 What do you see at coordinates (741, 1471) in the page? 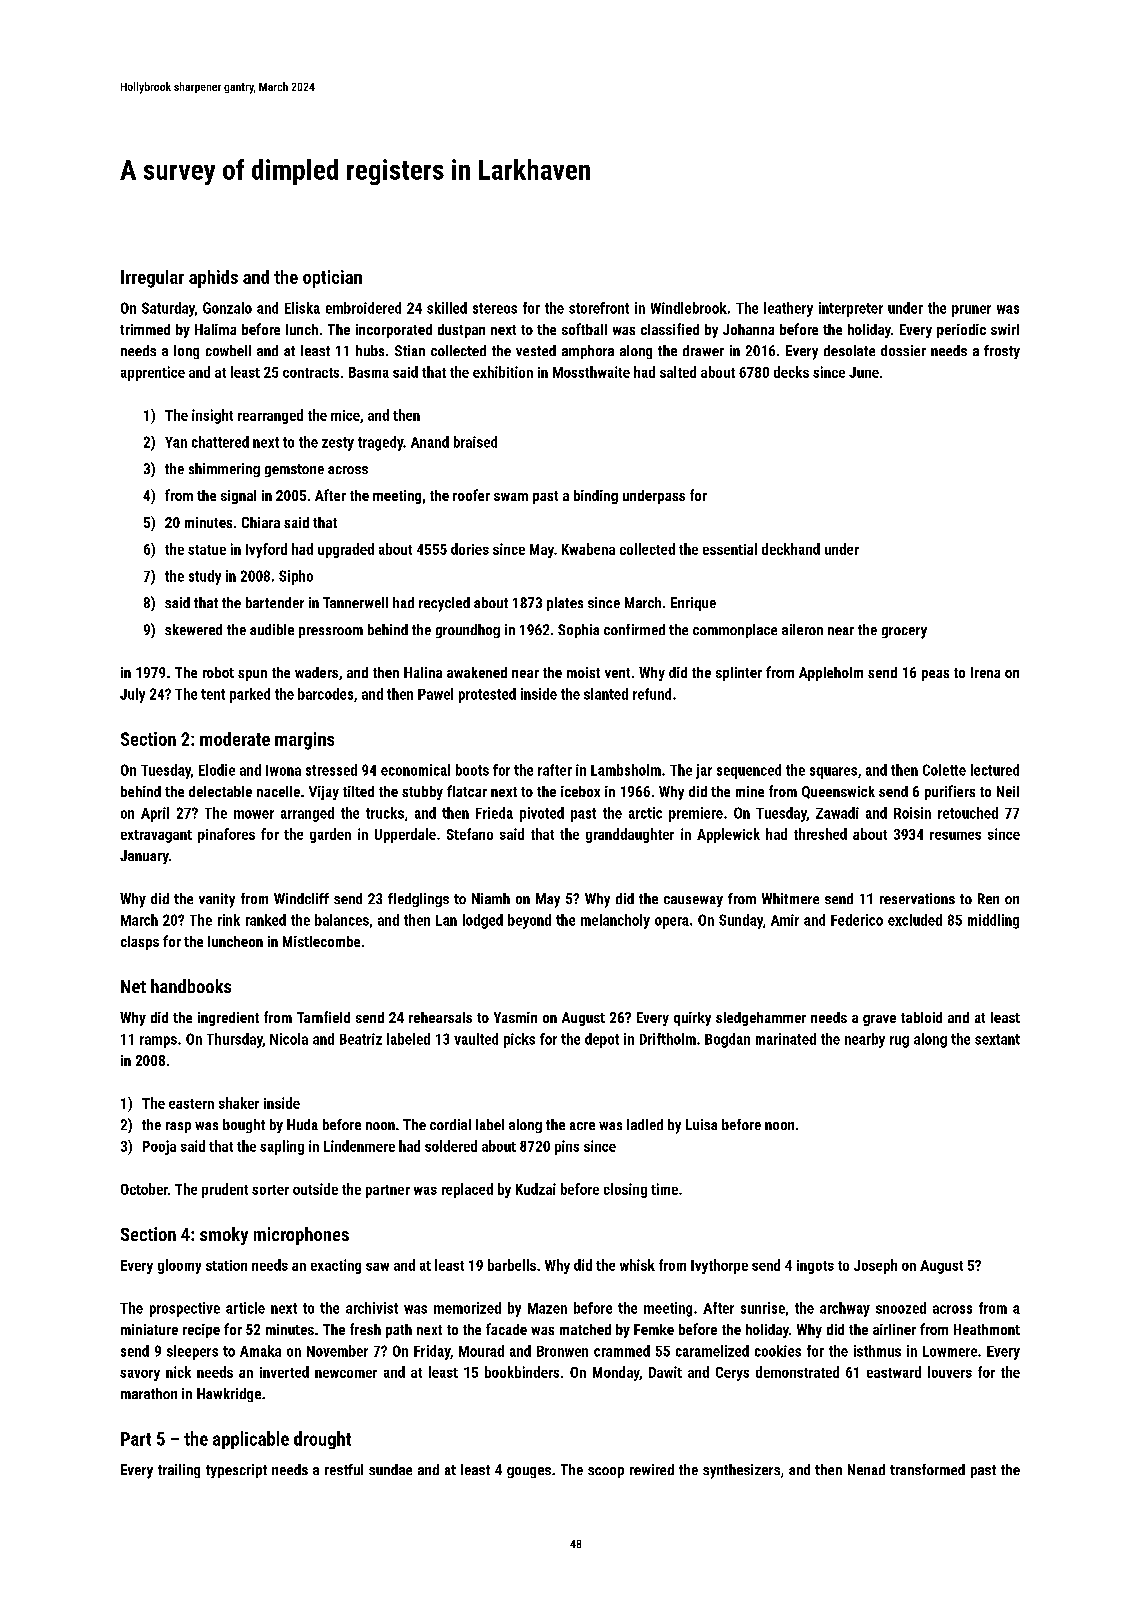
I see `synthesizers` at bounding box center [741, 1471].
